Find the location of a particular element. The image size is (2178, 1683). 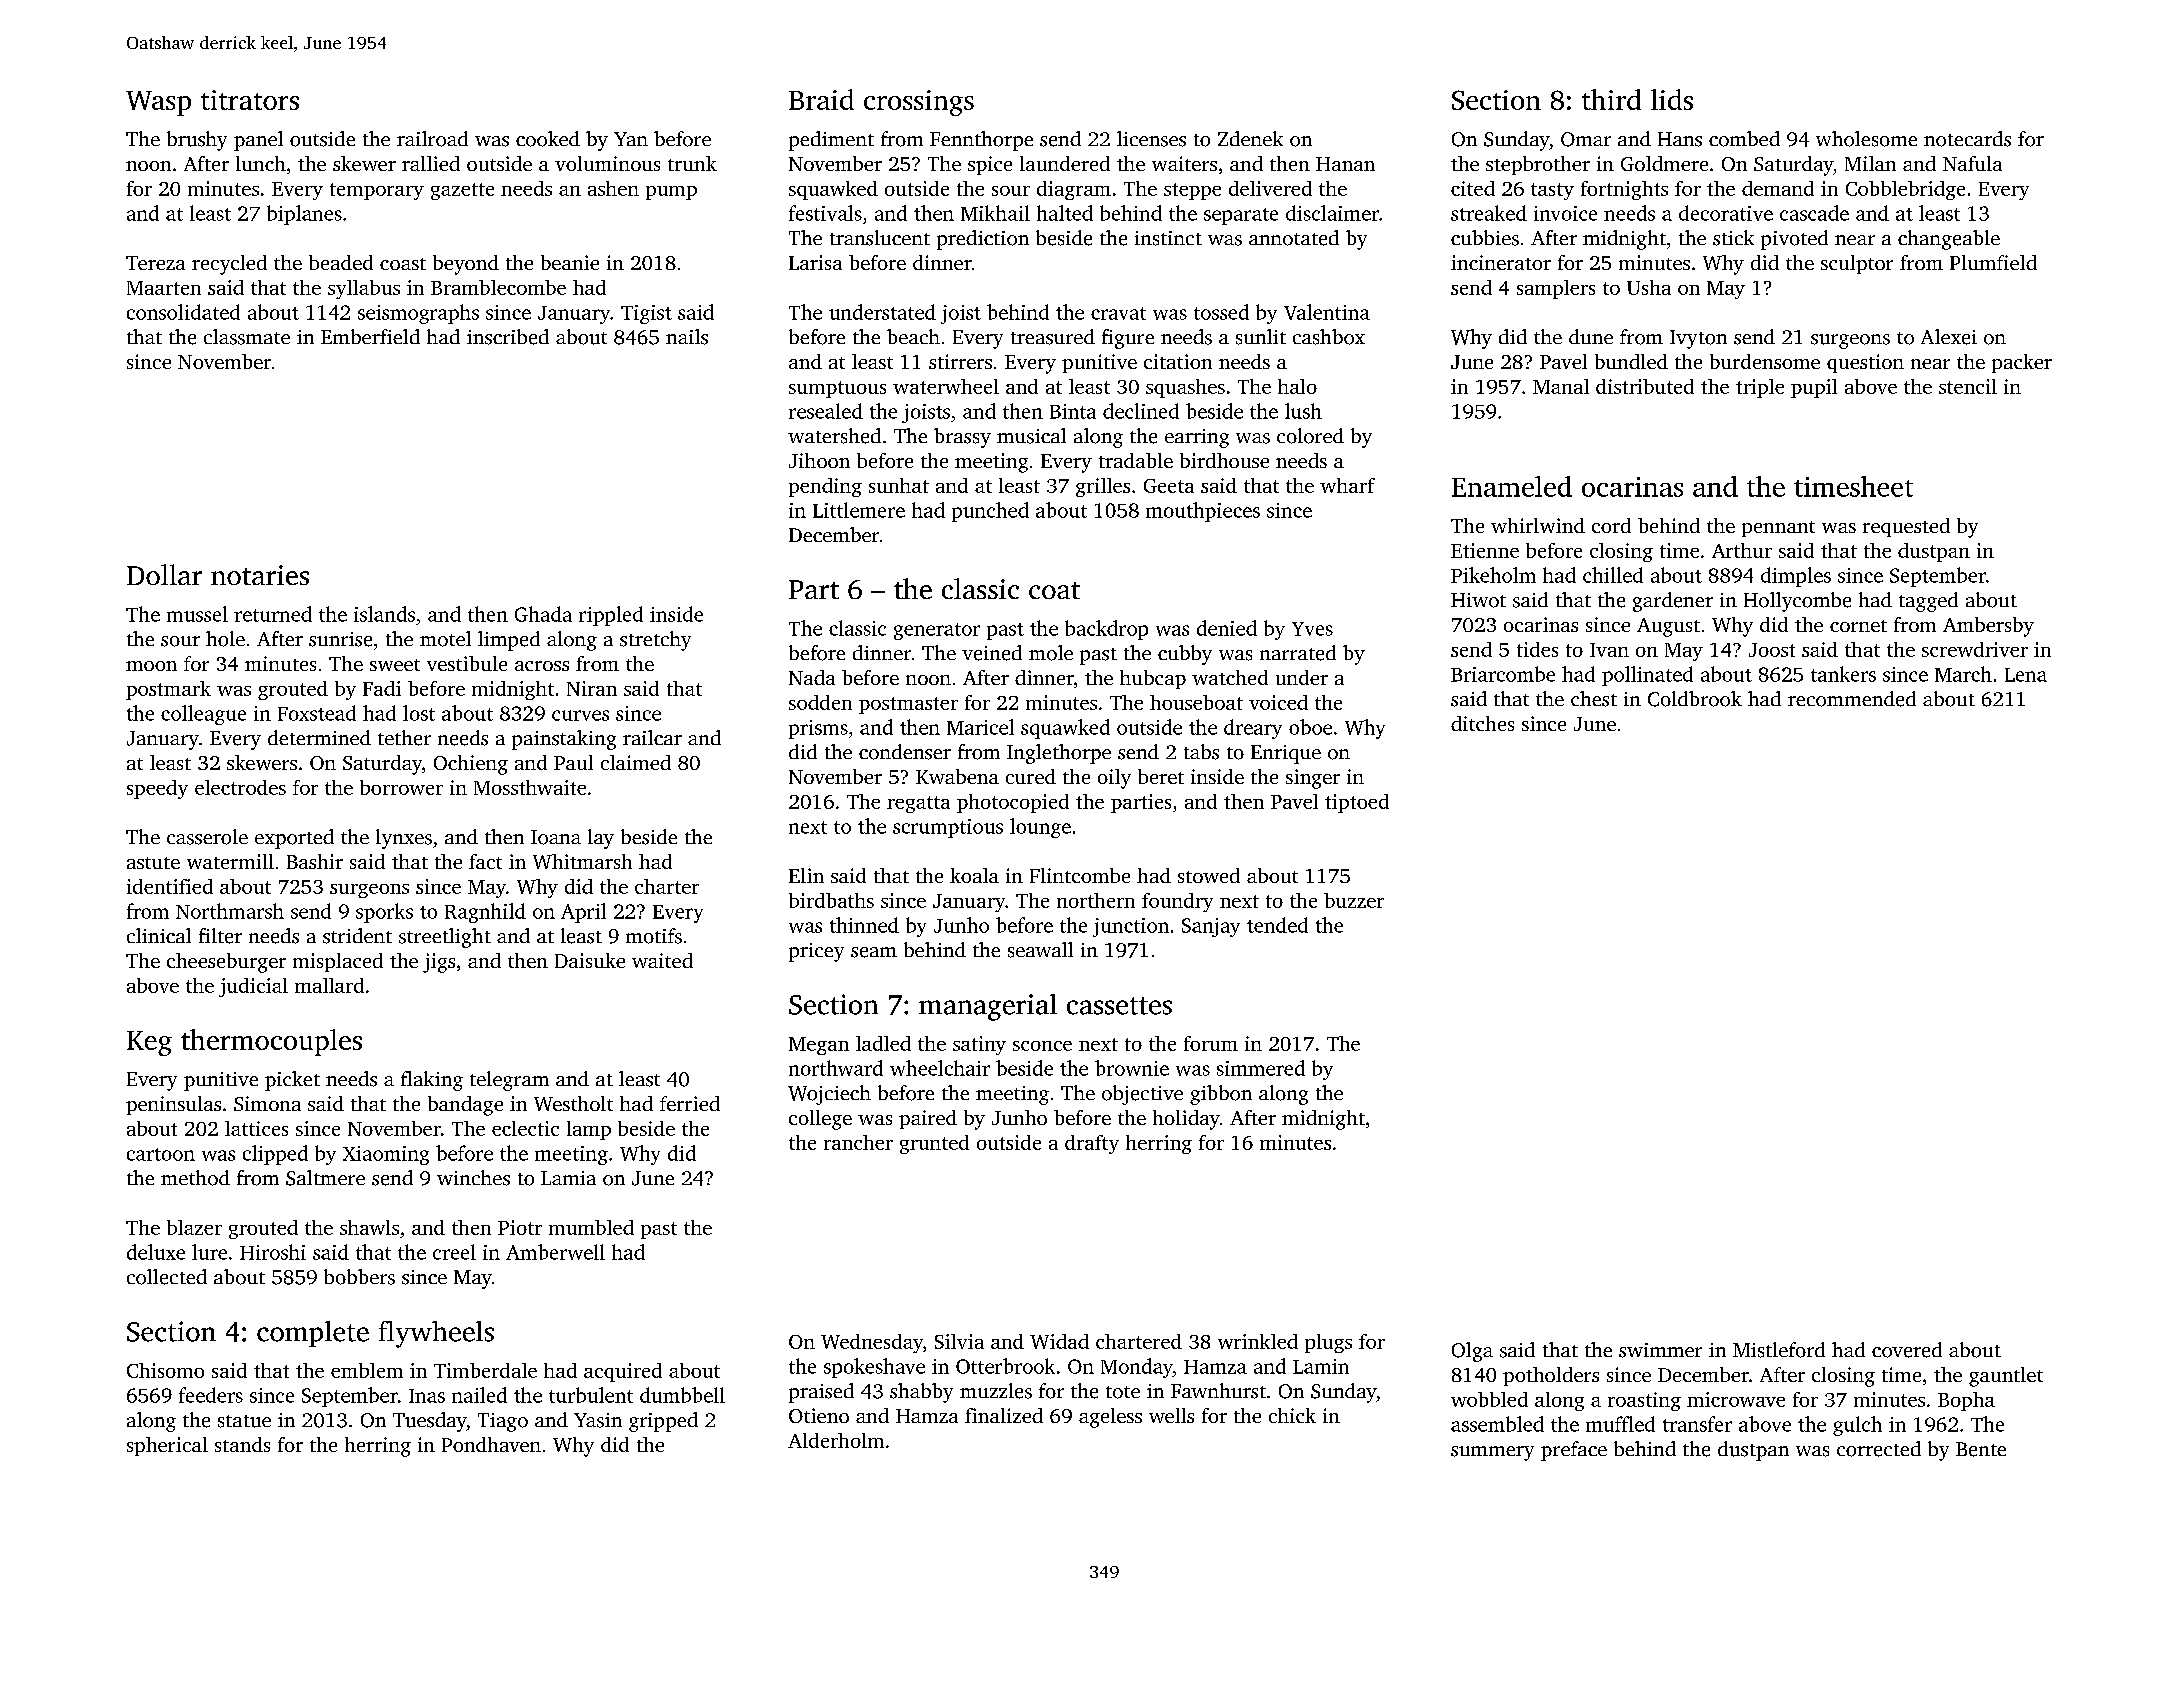

Flintcombe is located at coordinates (1080, 875).
